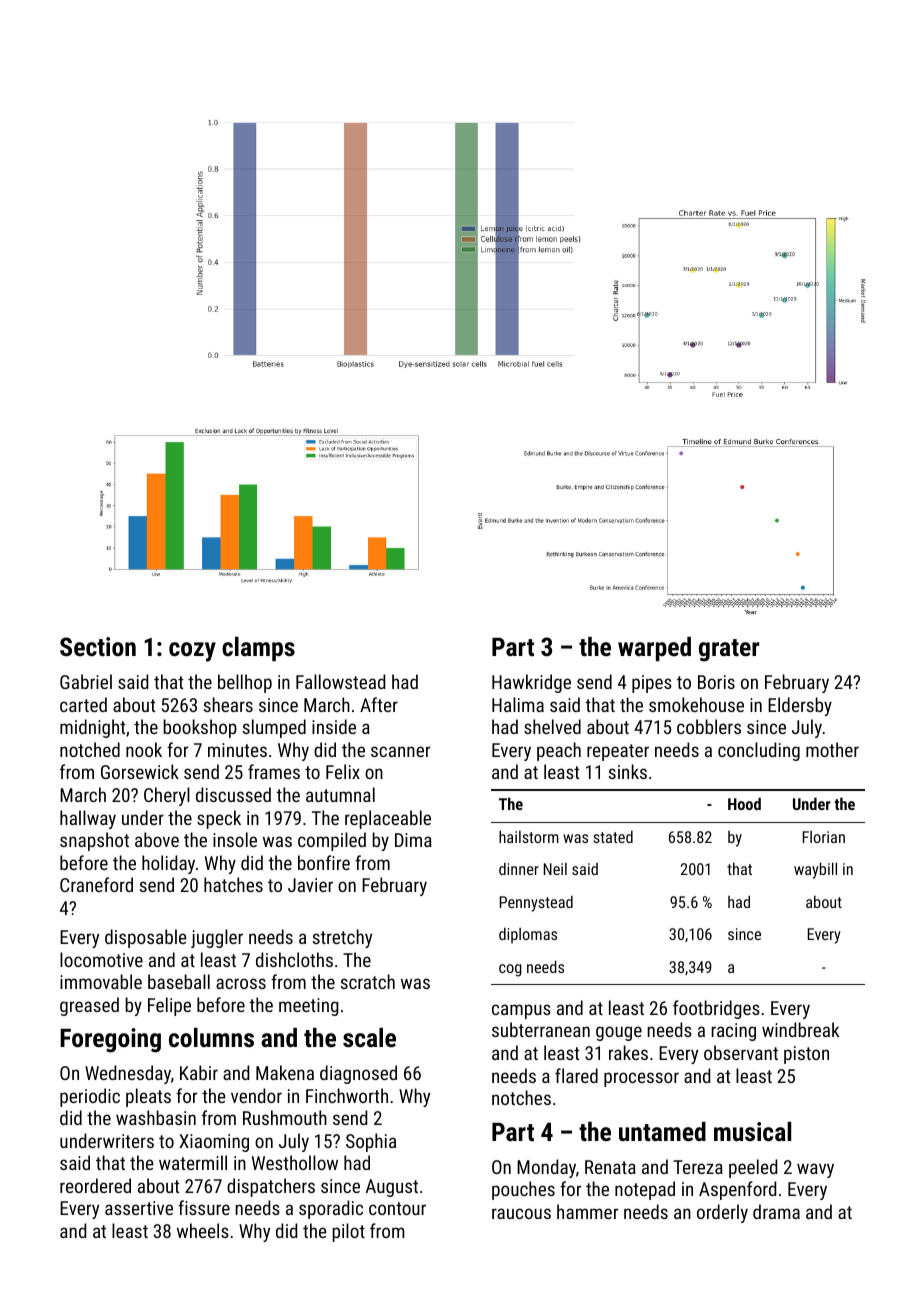  I want to click on warped, so click(654, 649).
